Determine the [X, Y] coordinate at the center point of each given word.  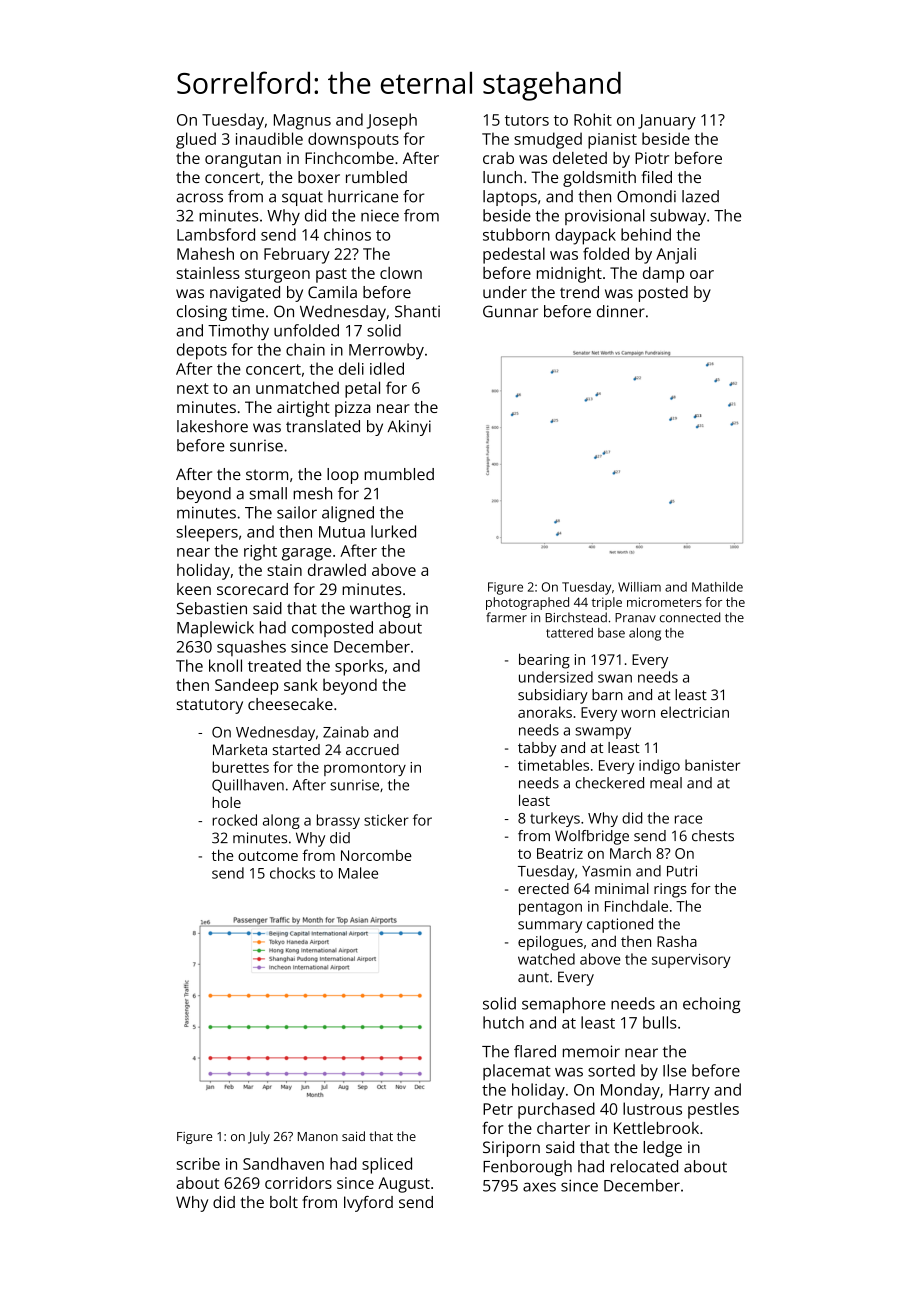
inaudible [269, 138]
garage [306, 554]
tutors [527, 120]
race [688, 819]
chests [713, 836]
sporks [359, 667]
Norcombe [376, 855]
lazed [700, 196]
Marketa [240, 749]
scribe [198, 1163]
